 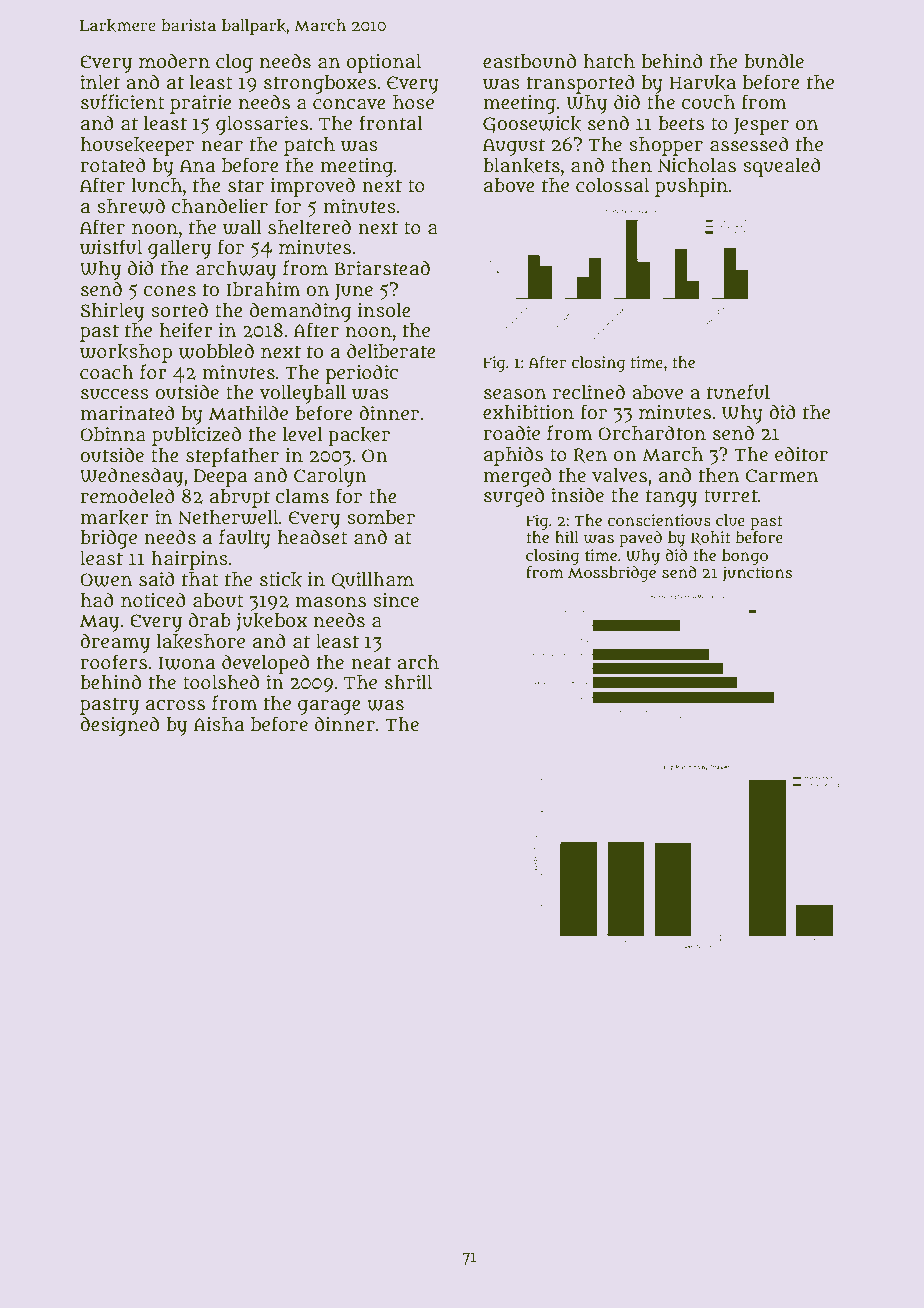 What do you see at coordinates (174, 61) in the image?
I see `modern` at bounding box center [174, 61].
